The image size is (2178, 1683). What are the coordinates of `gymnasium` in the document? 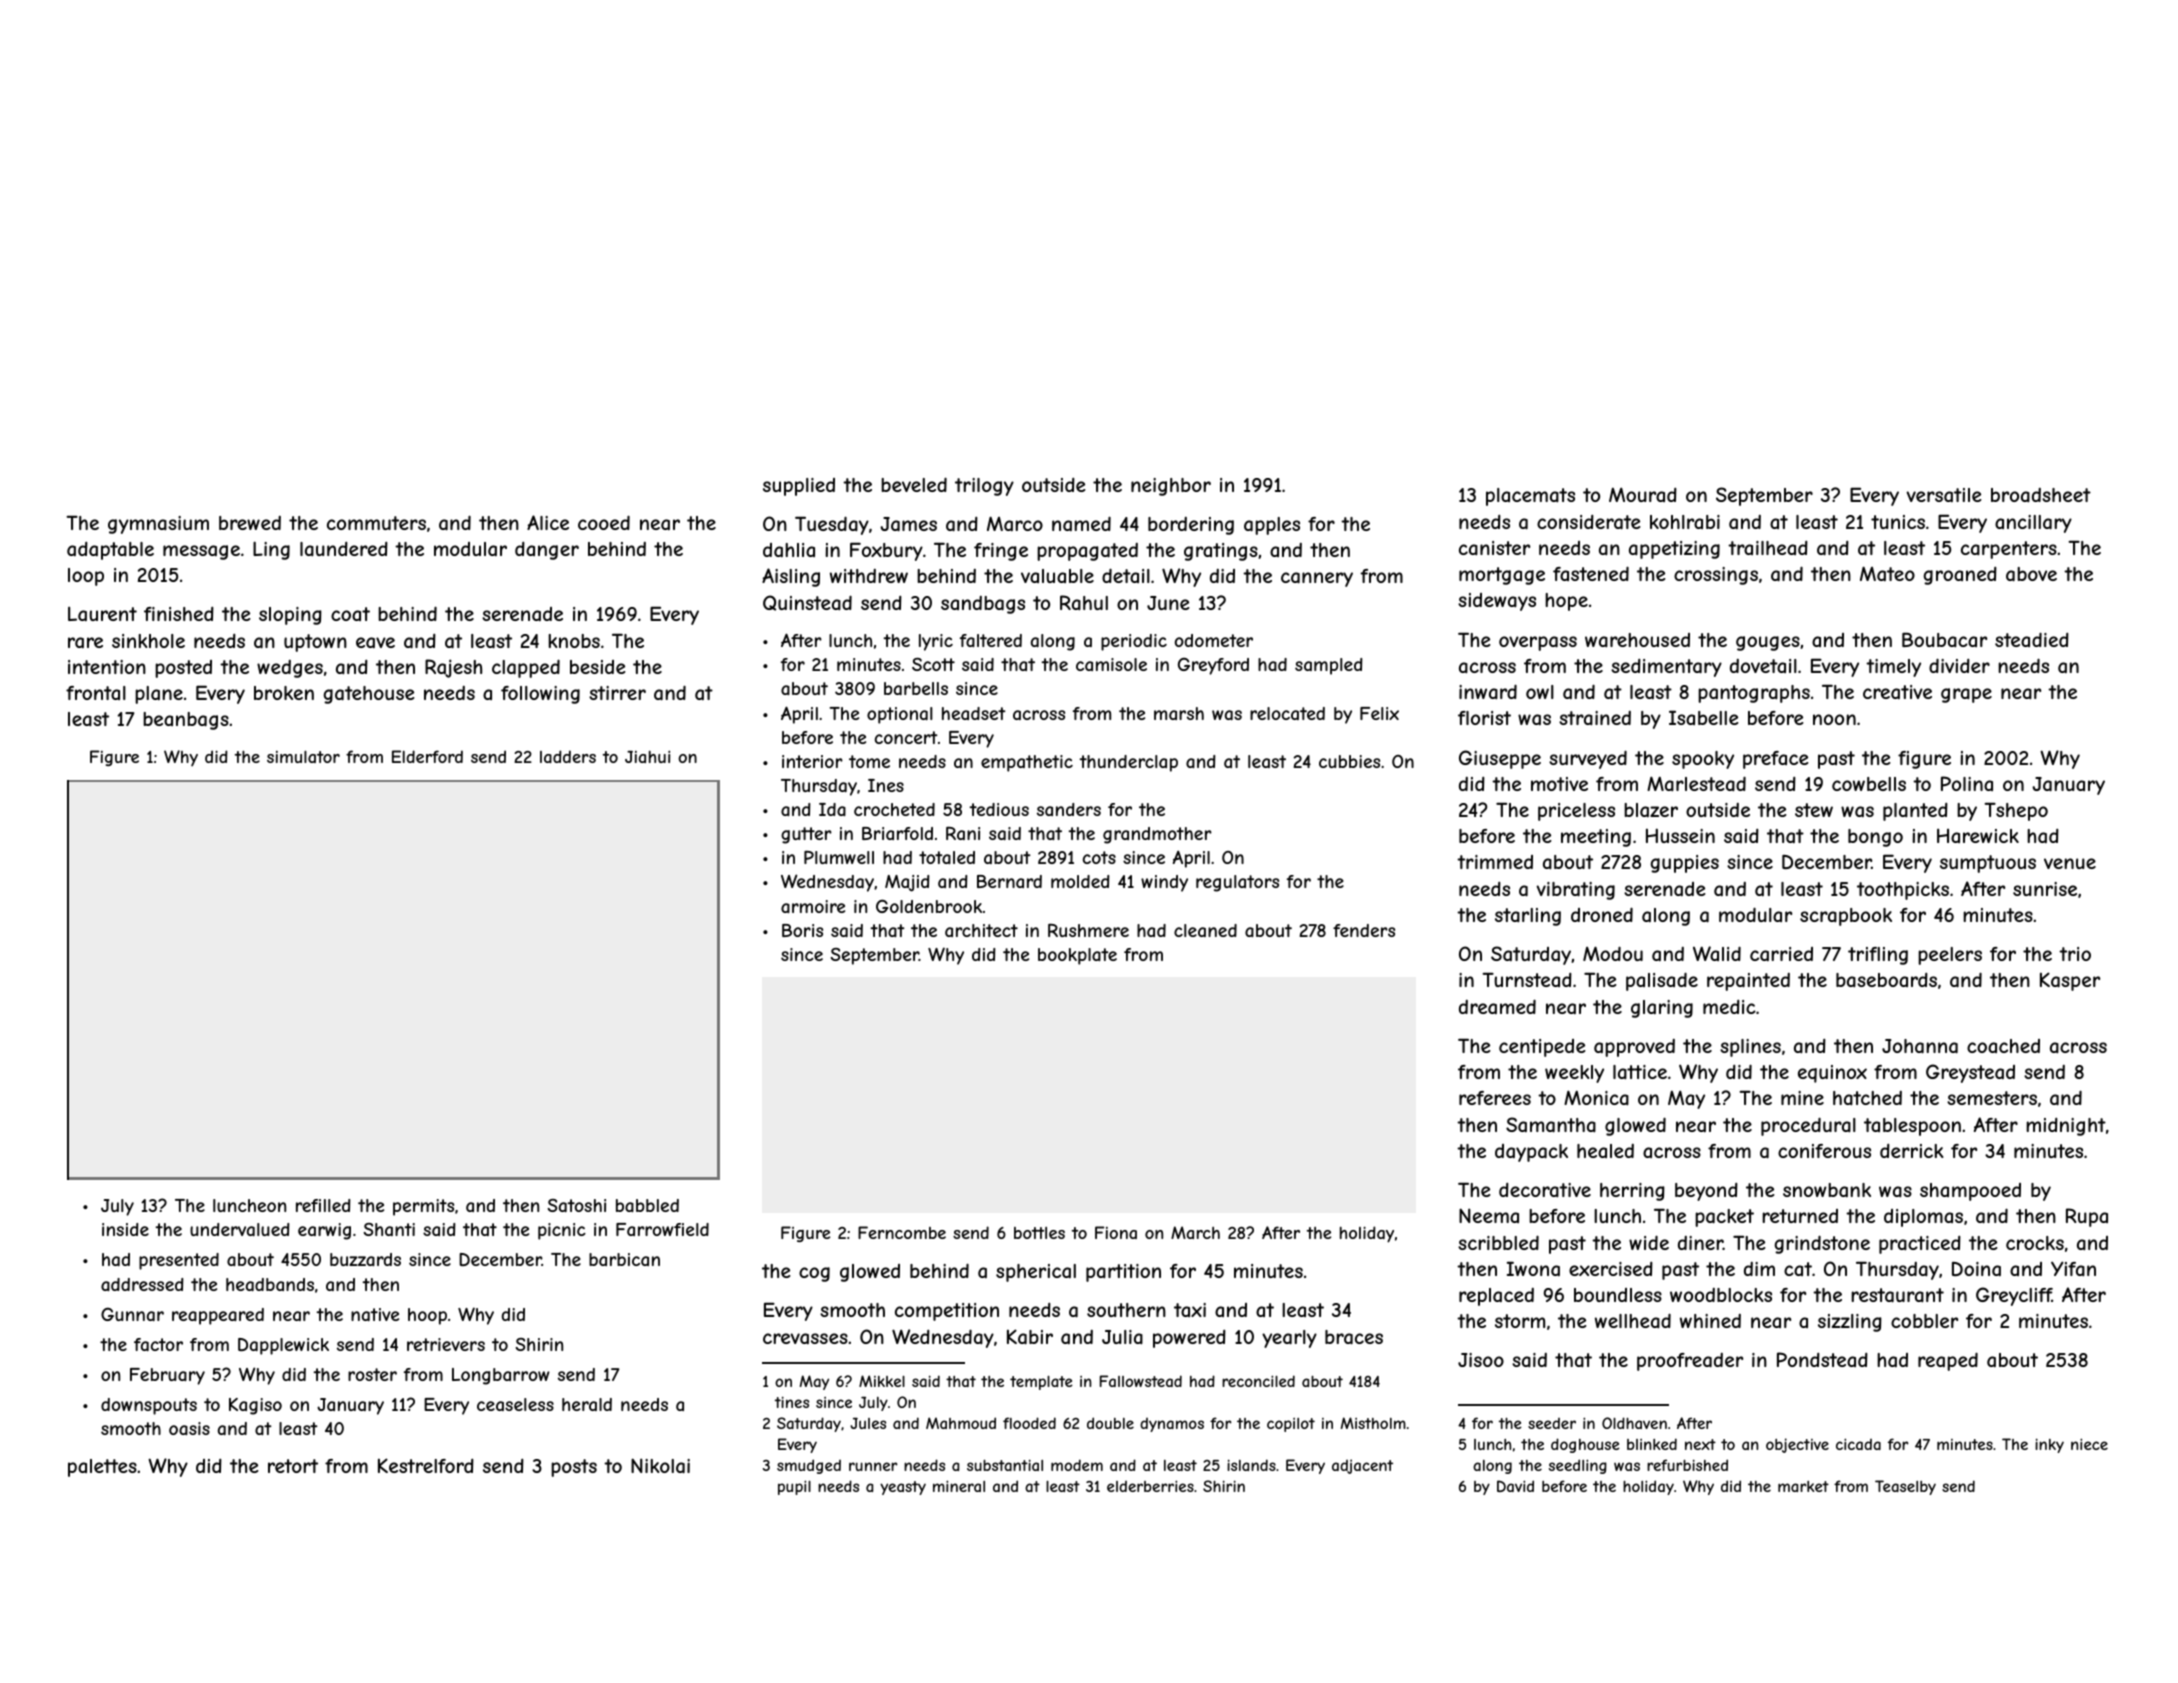 It's located at (158, 525).
